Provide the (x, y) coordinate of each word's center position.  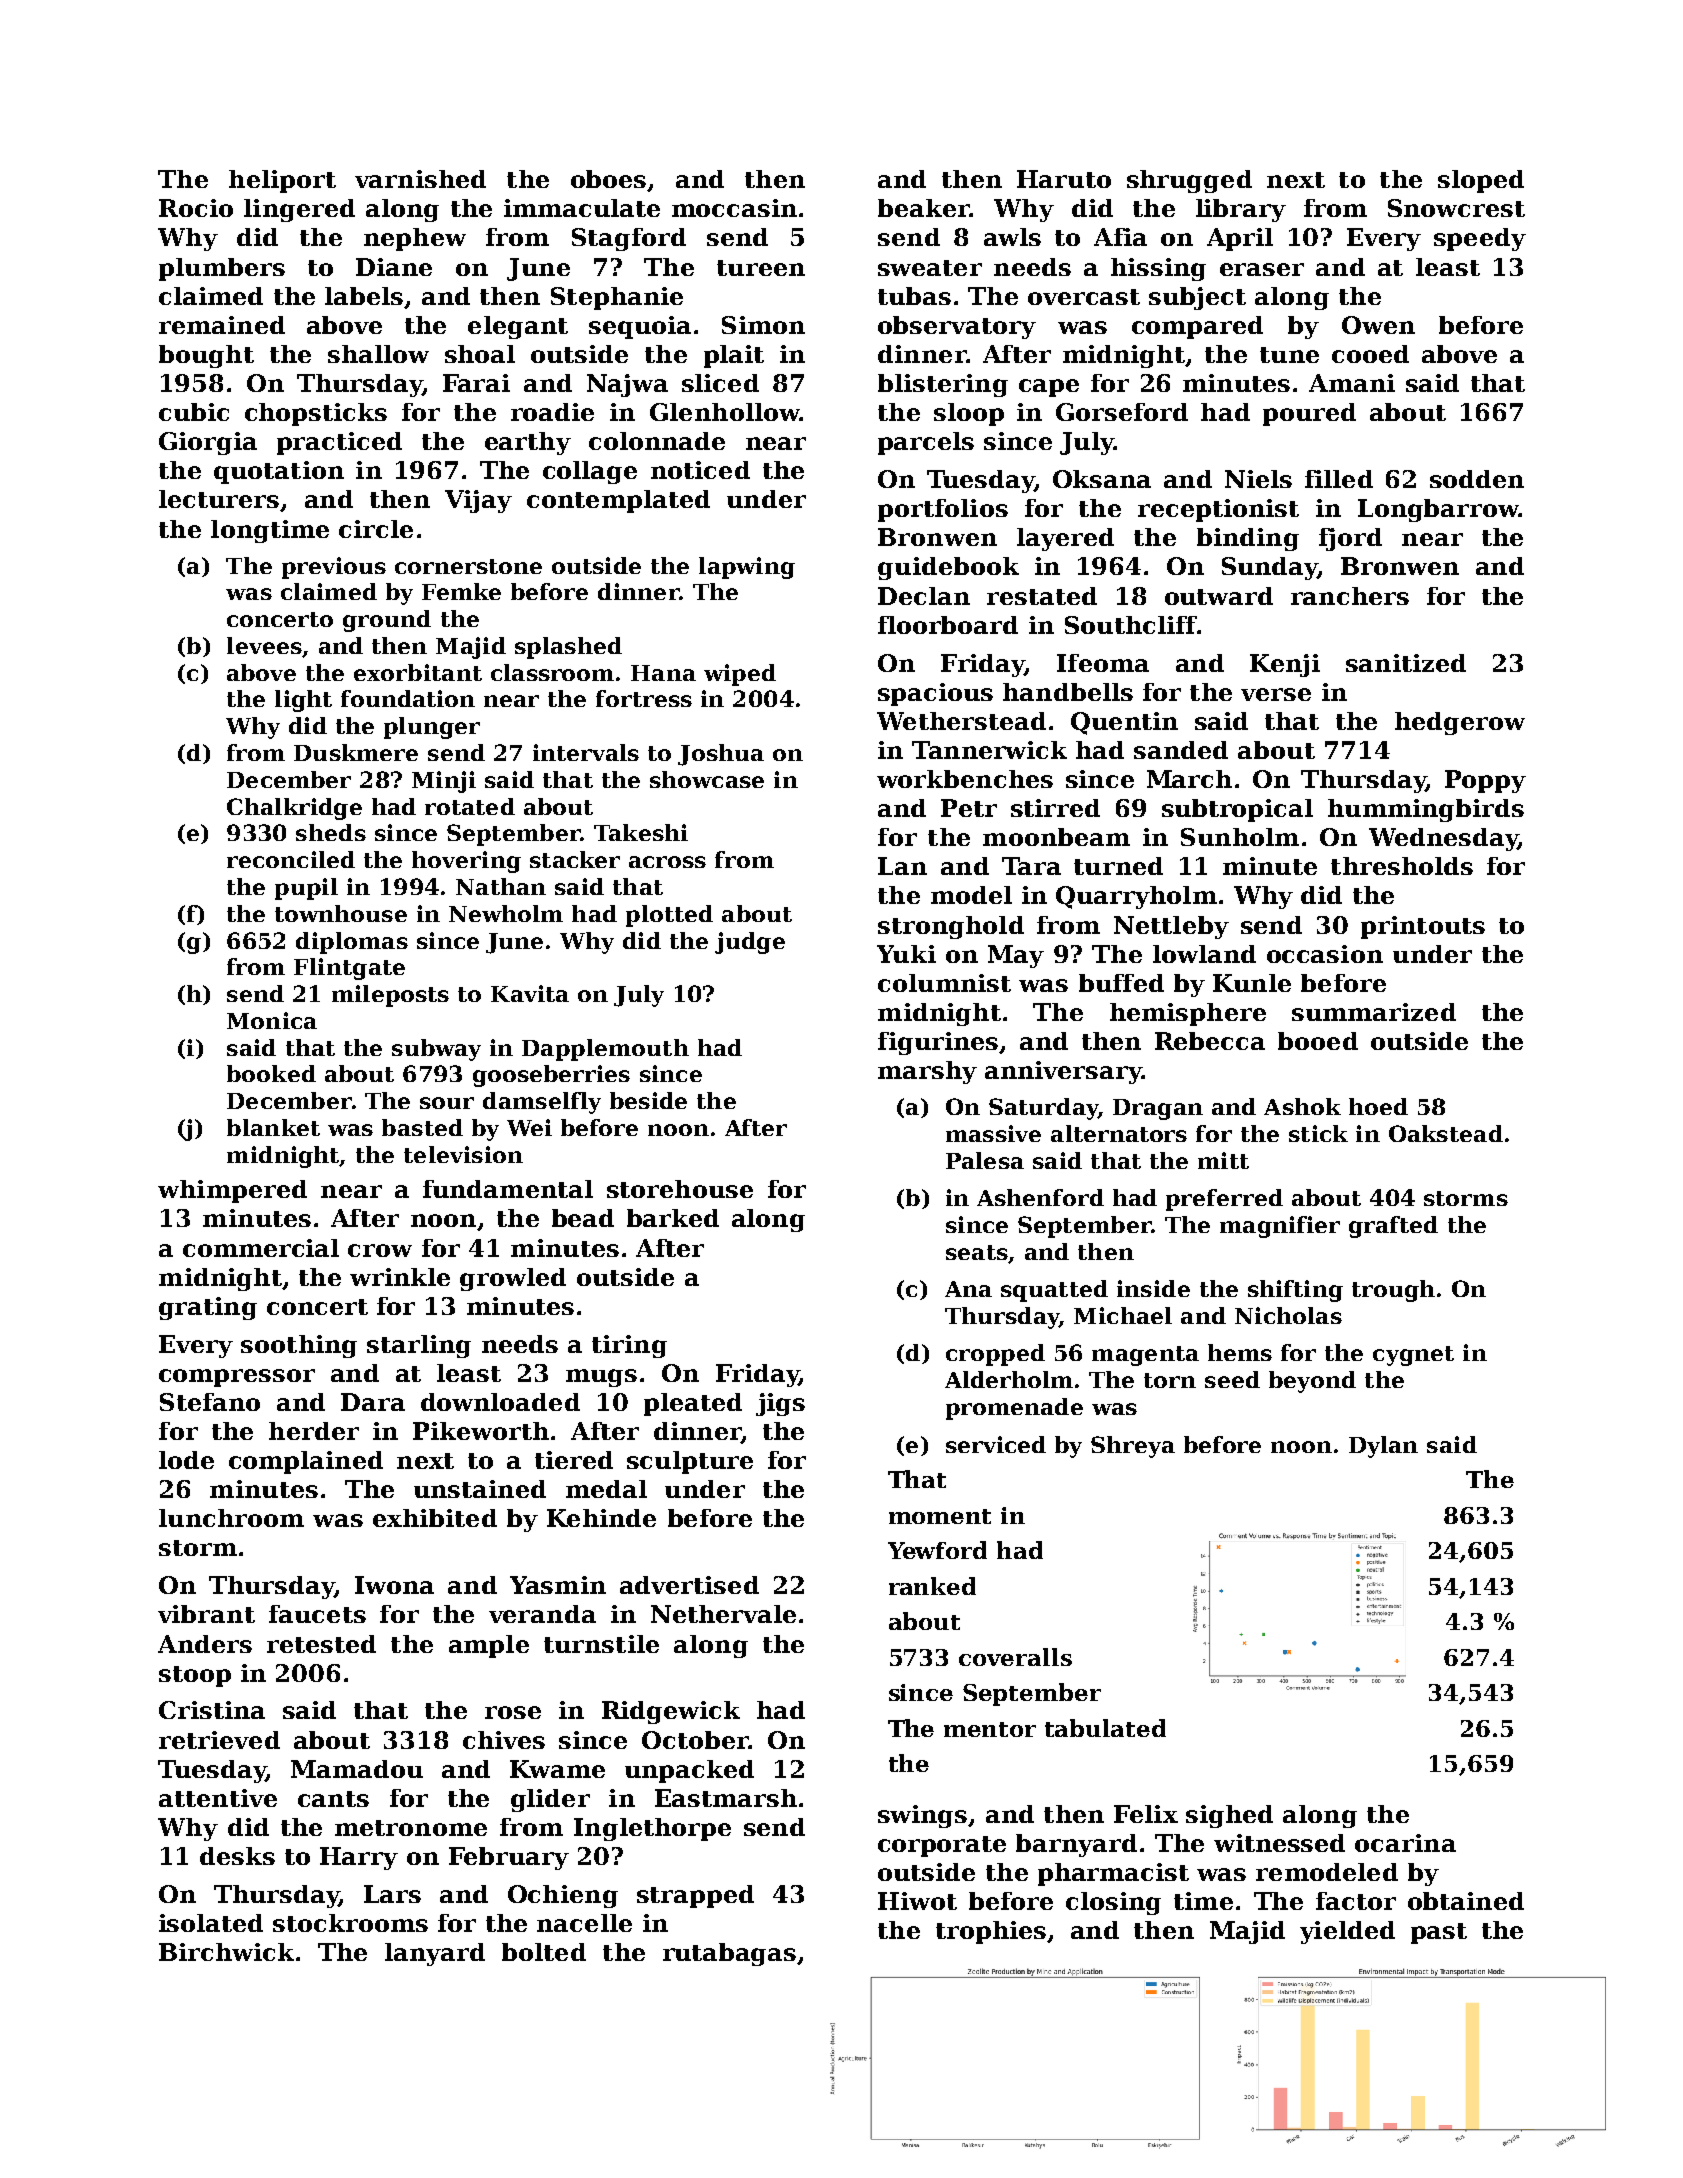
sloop (969, 414)
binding (1248, 539)
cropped (995, 1355)
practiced (339, 443)
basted (422, 1127)
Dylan (1383, 1447)
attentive (218, 1798)
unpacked (689, 1771)
